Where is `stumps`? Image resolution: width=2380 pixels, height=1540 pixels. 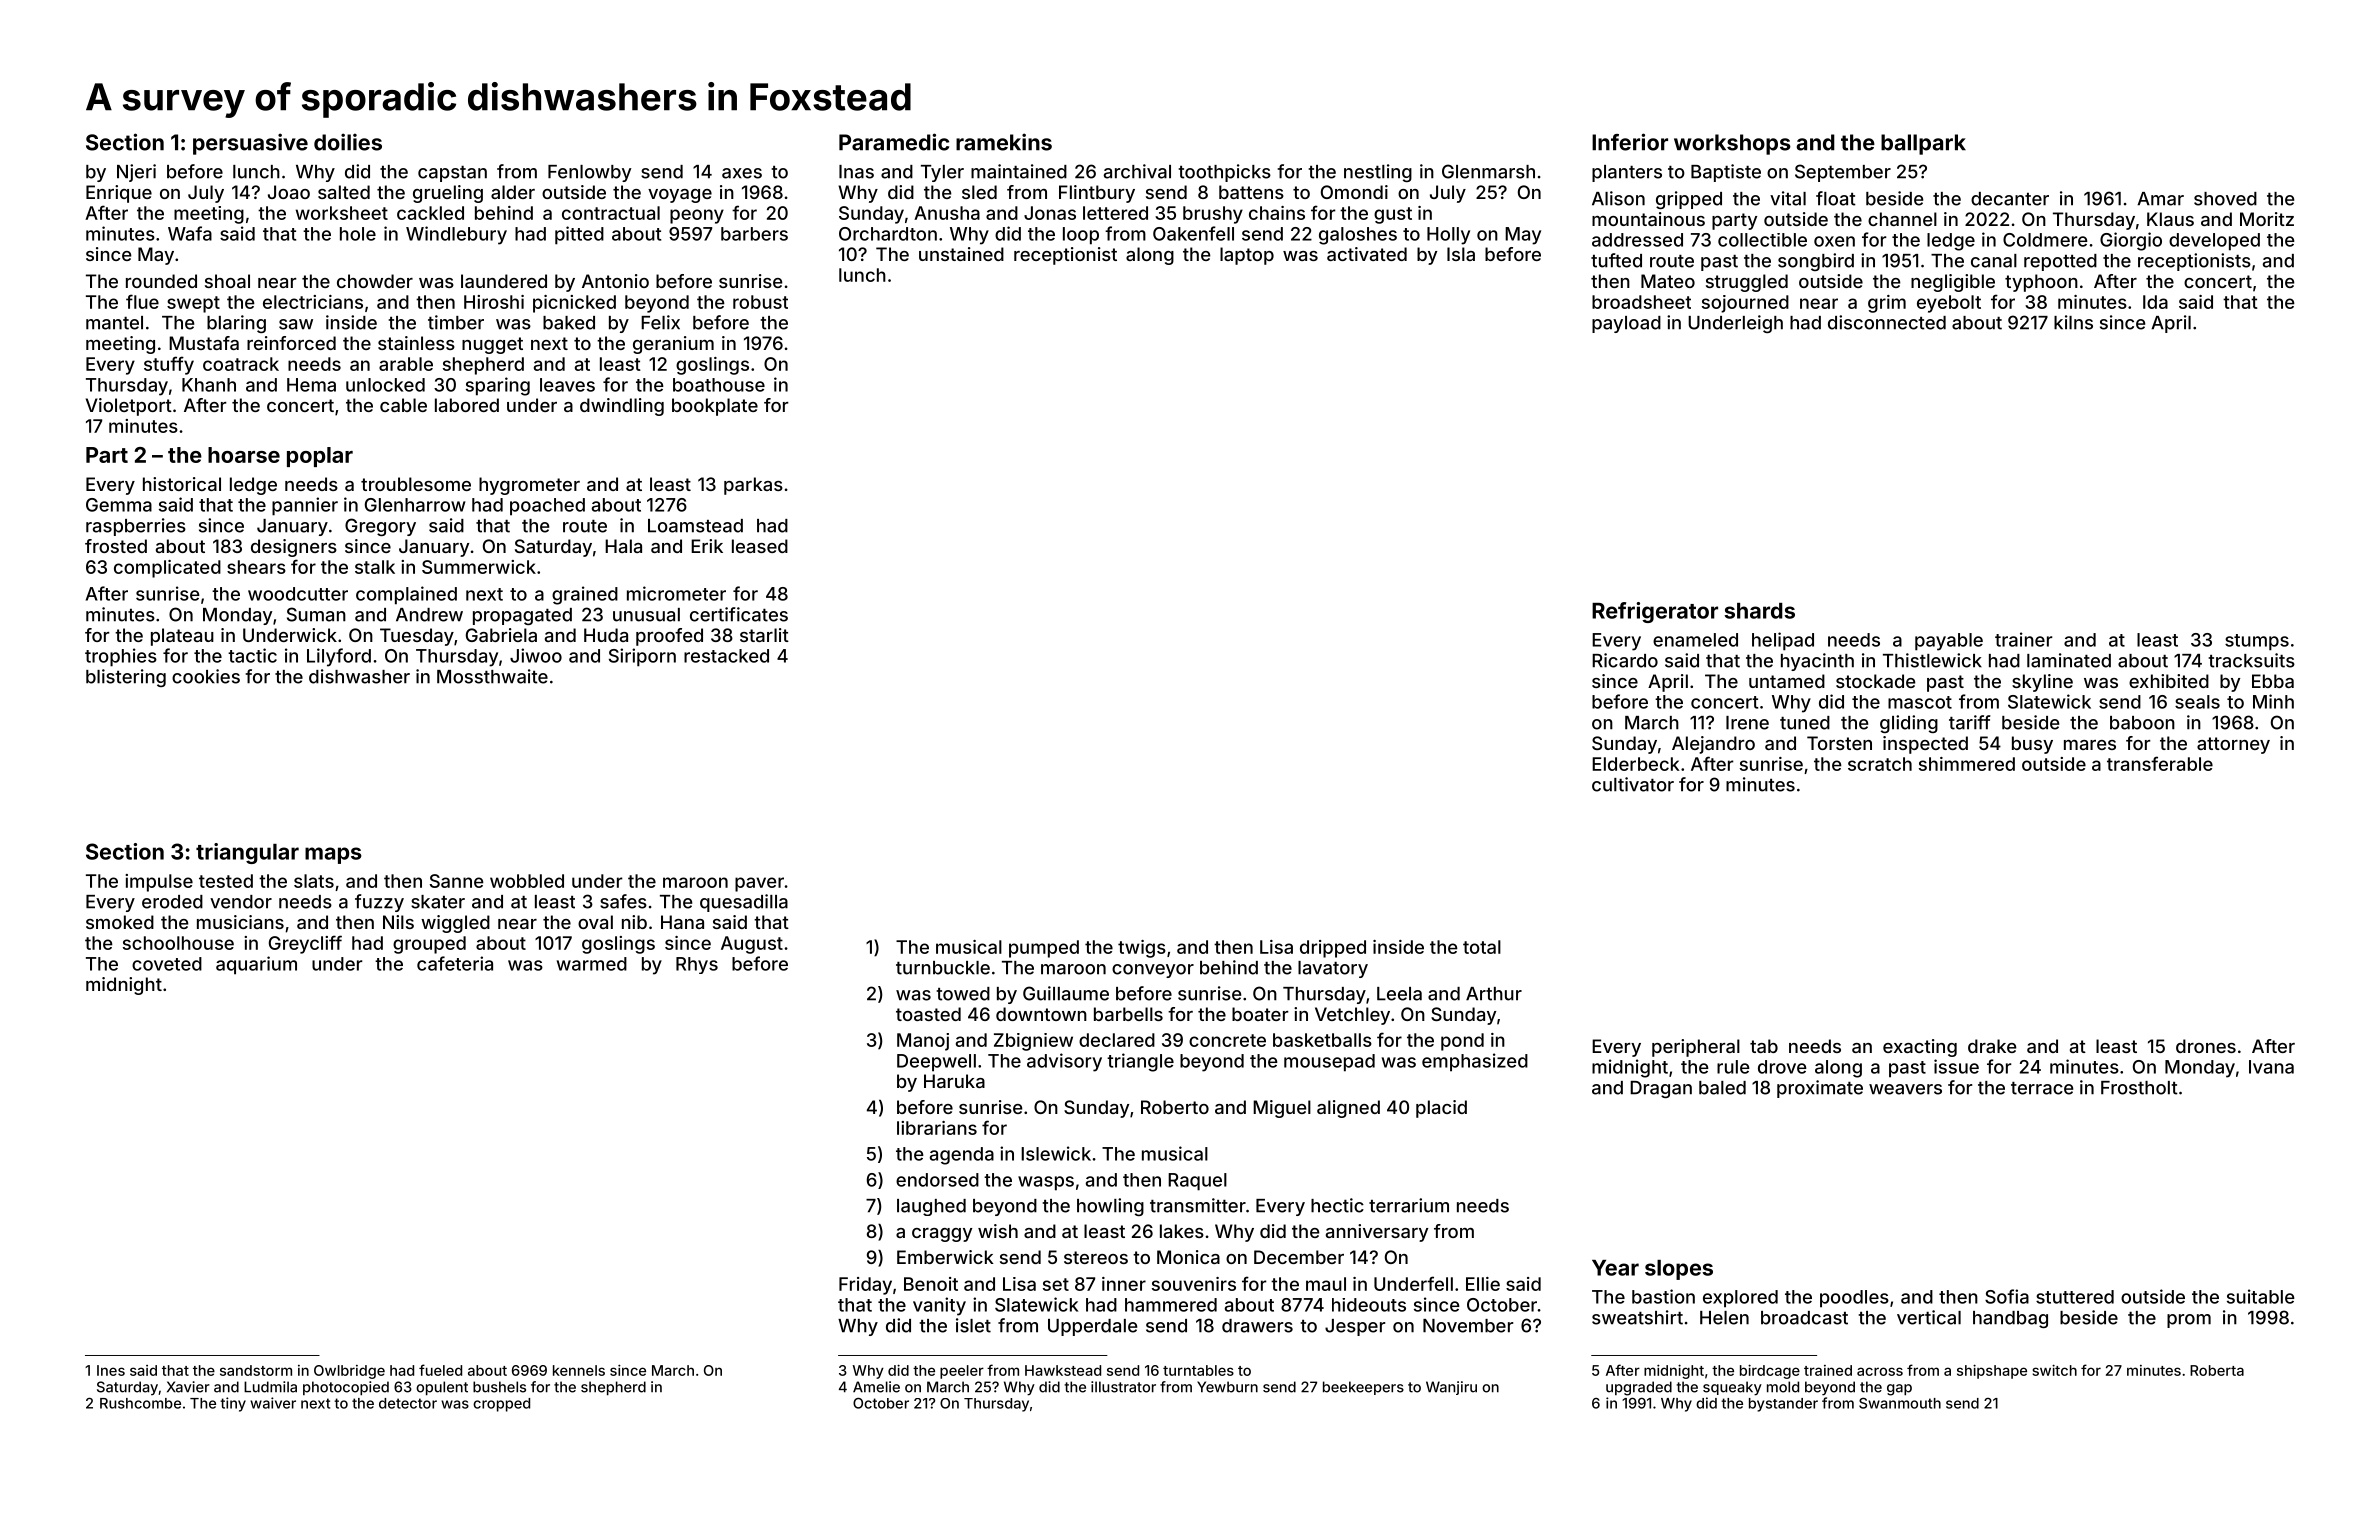 stumps is located at coordinates (2257, 642).
